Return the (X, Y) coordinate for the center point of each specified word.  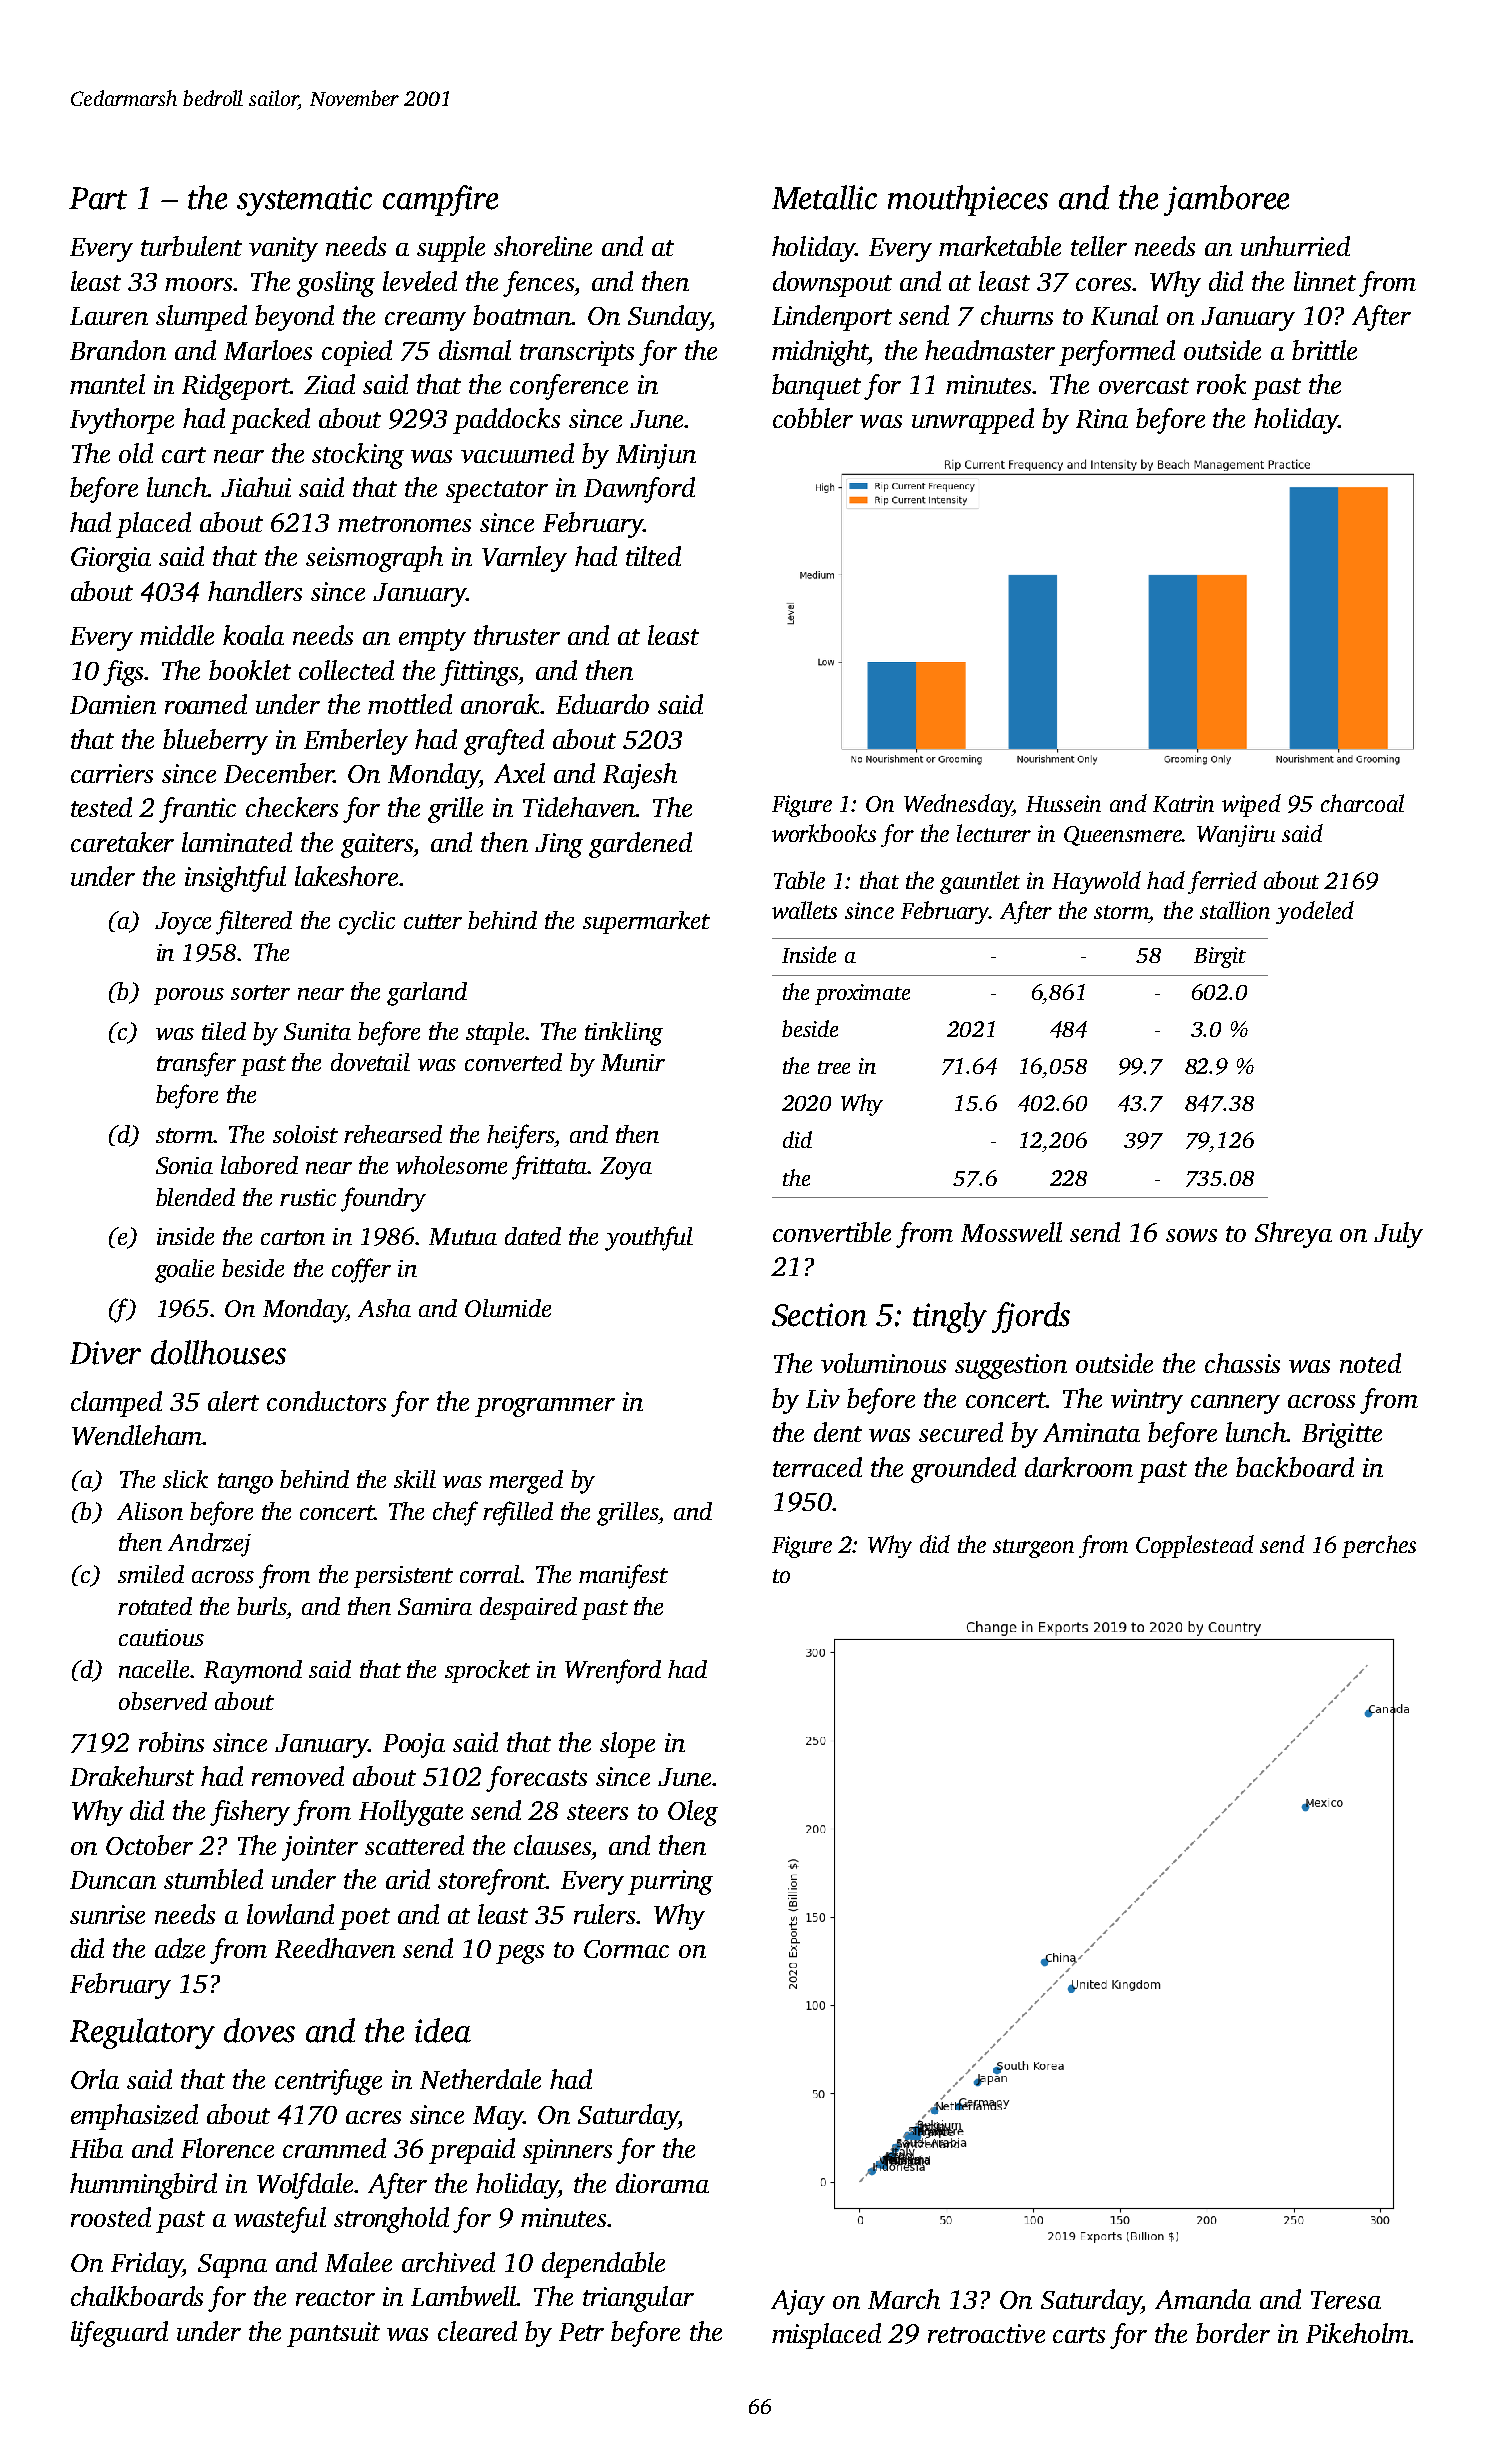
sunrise (107, 1914)
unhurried (1295, 246)
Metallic (824, 197)
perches (1379, 1546)
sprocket (487, 1671)
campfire (440, 200)
